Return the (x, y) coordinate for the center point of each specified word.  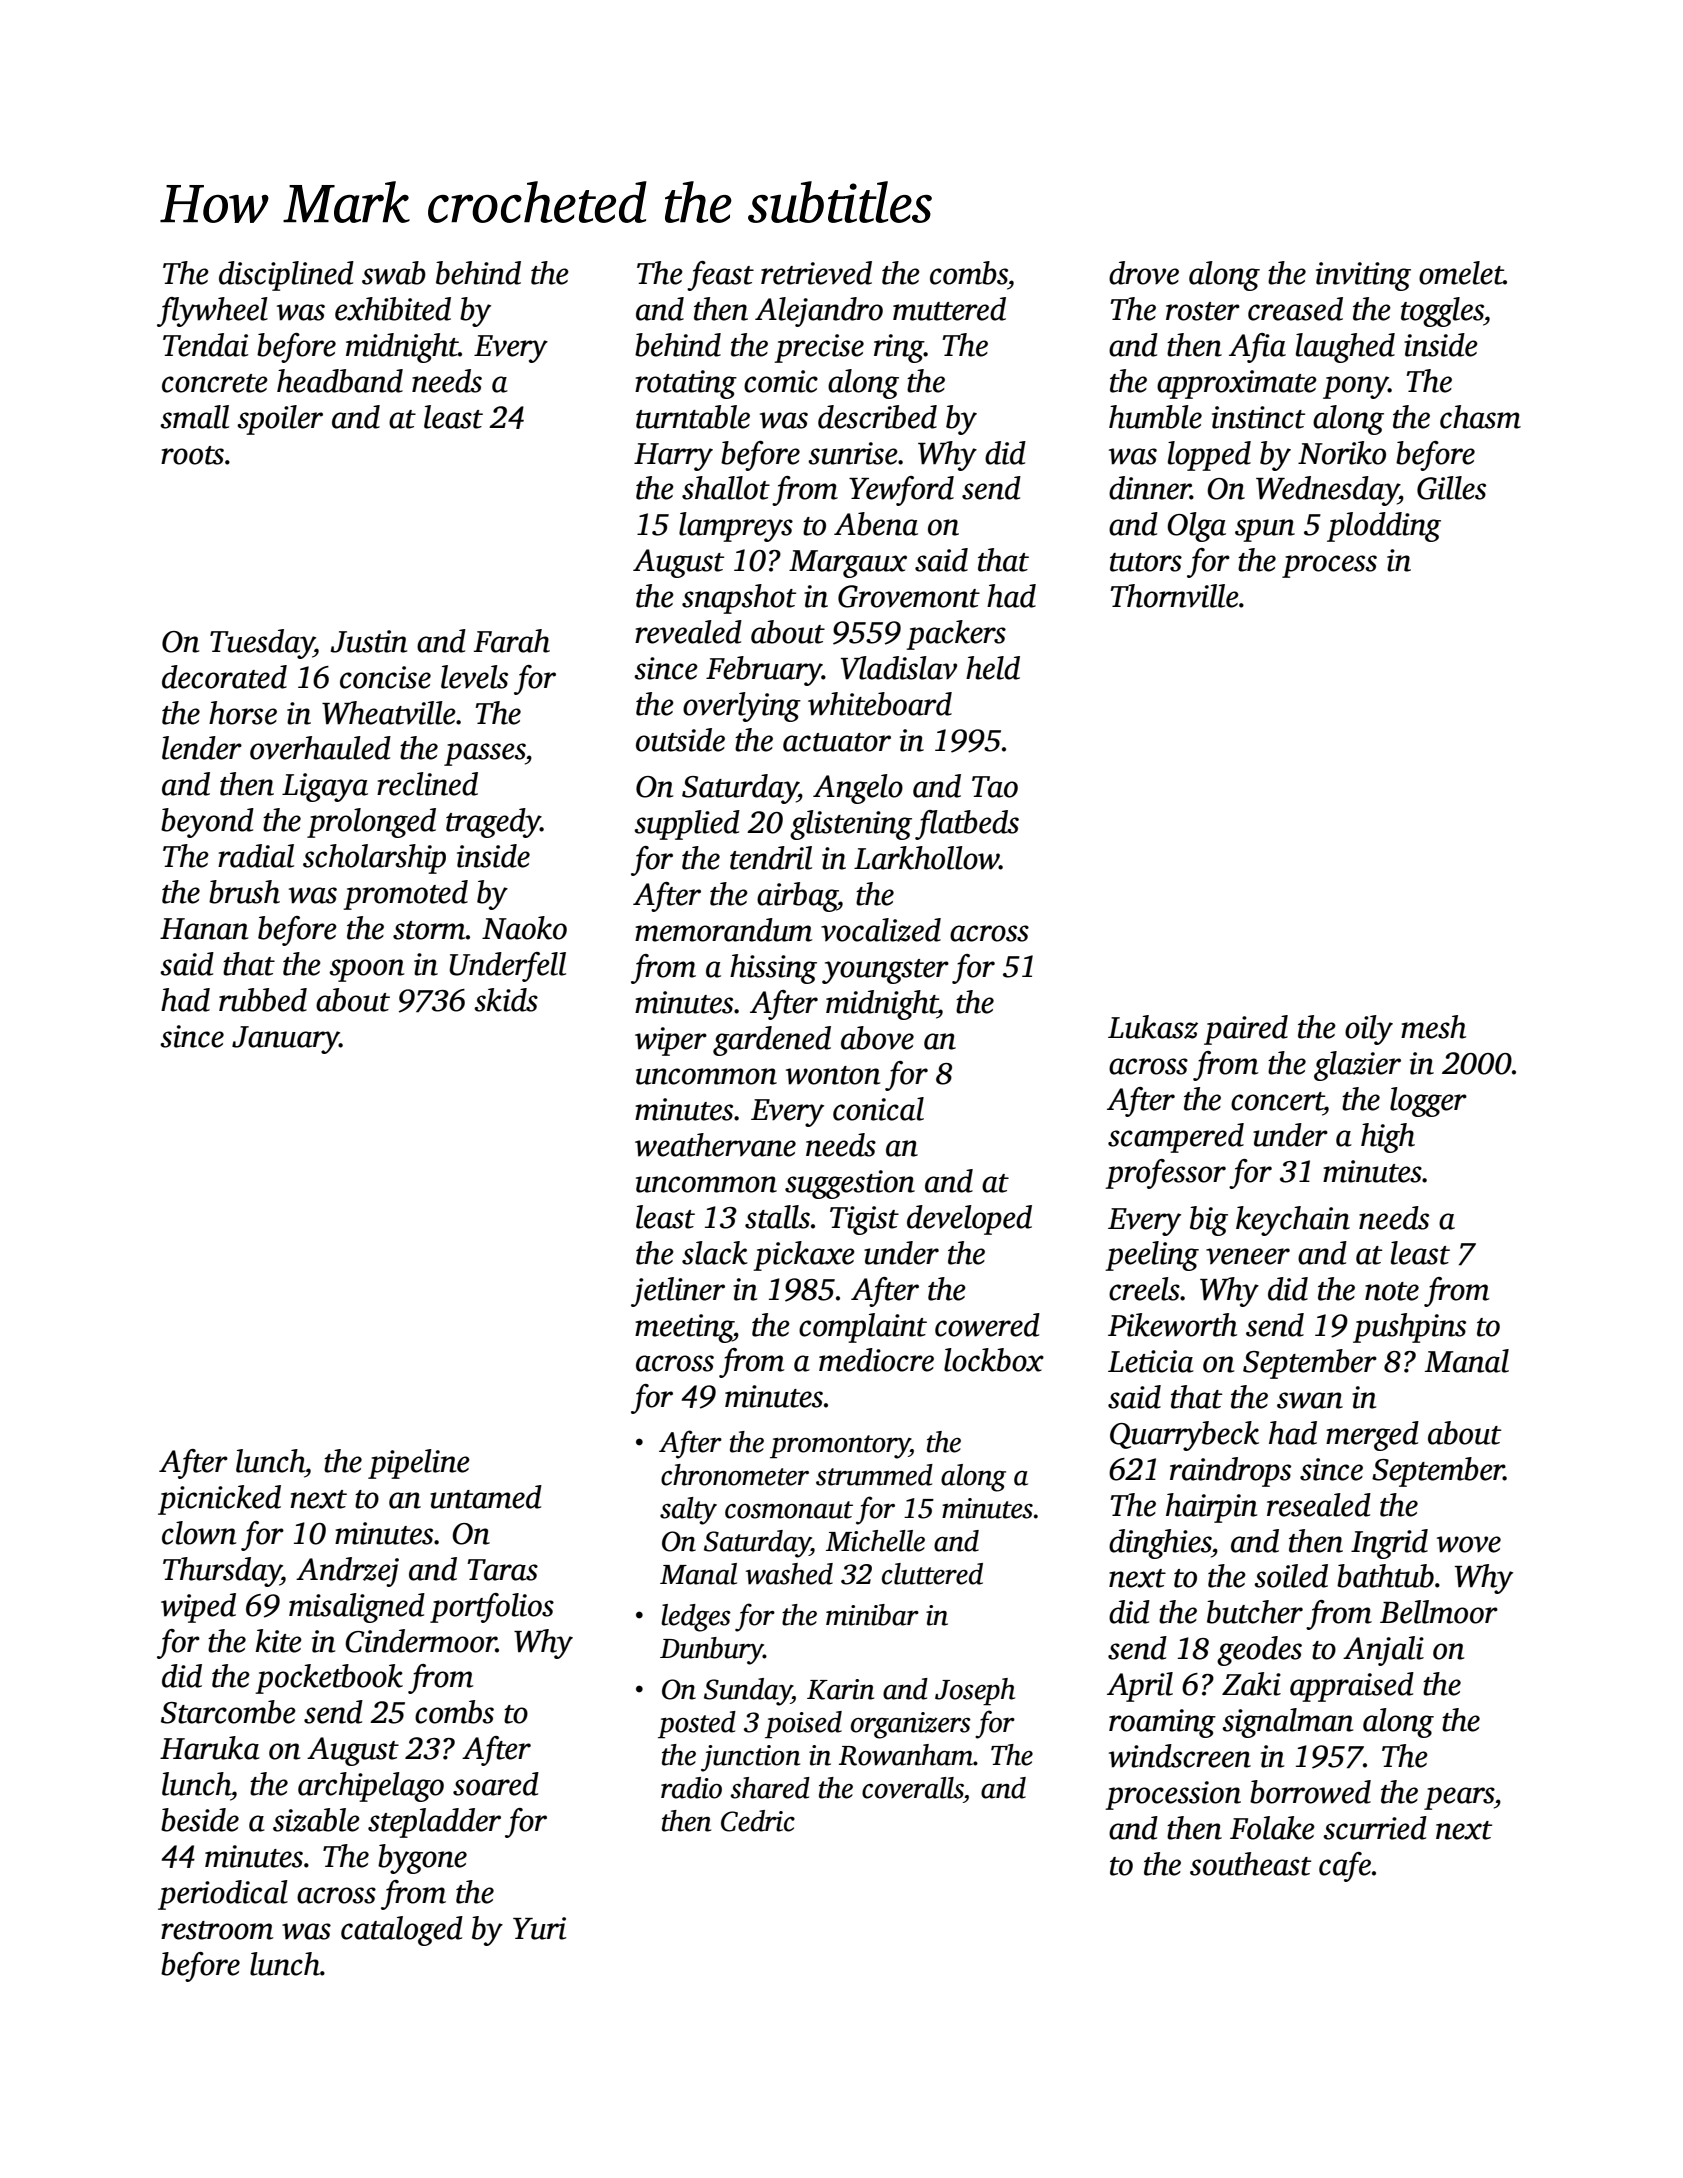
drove (1144, 273)
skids (506, 1000)
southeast (1250, 1864)
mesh (1433, 1027)
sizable (316, 1820)
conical (878, 1109)
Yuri (539, 1928)
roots (192, 455)
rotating (686, 384)
